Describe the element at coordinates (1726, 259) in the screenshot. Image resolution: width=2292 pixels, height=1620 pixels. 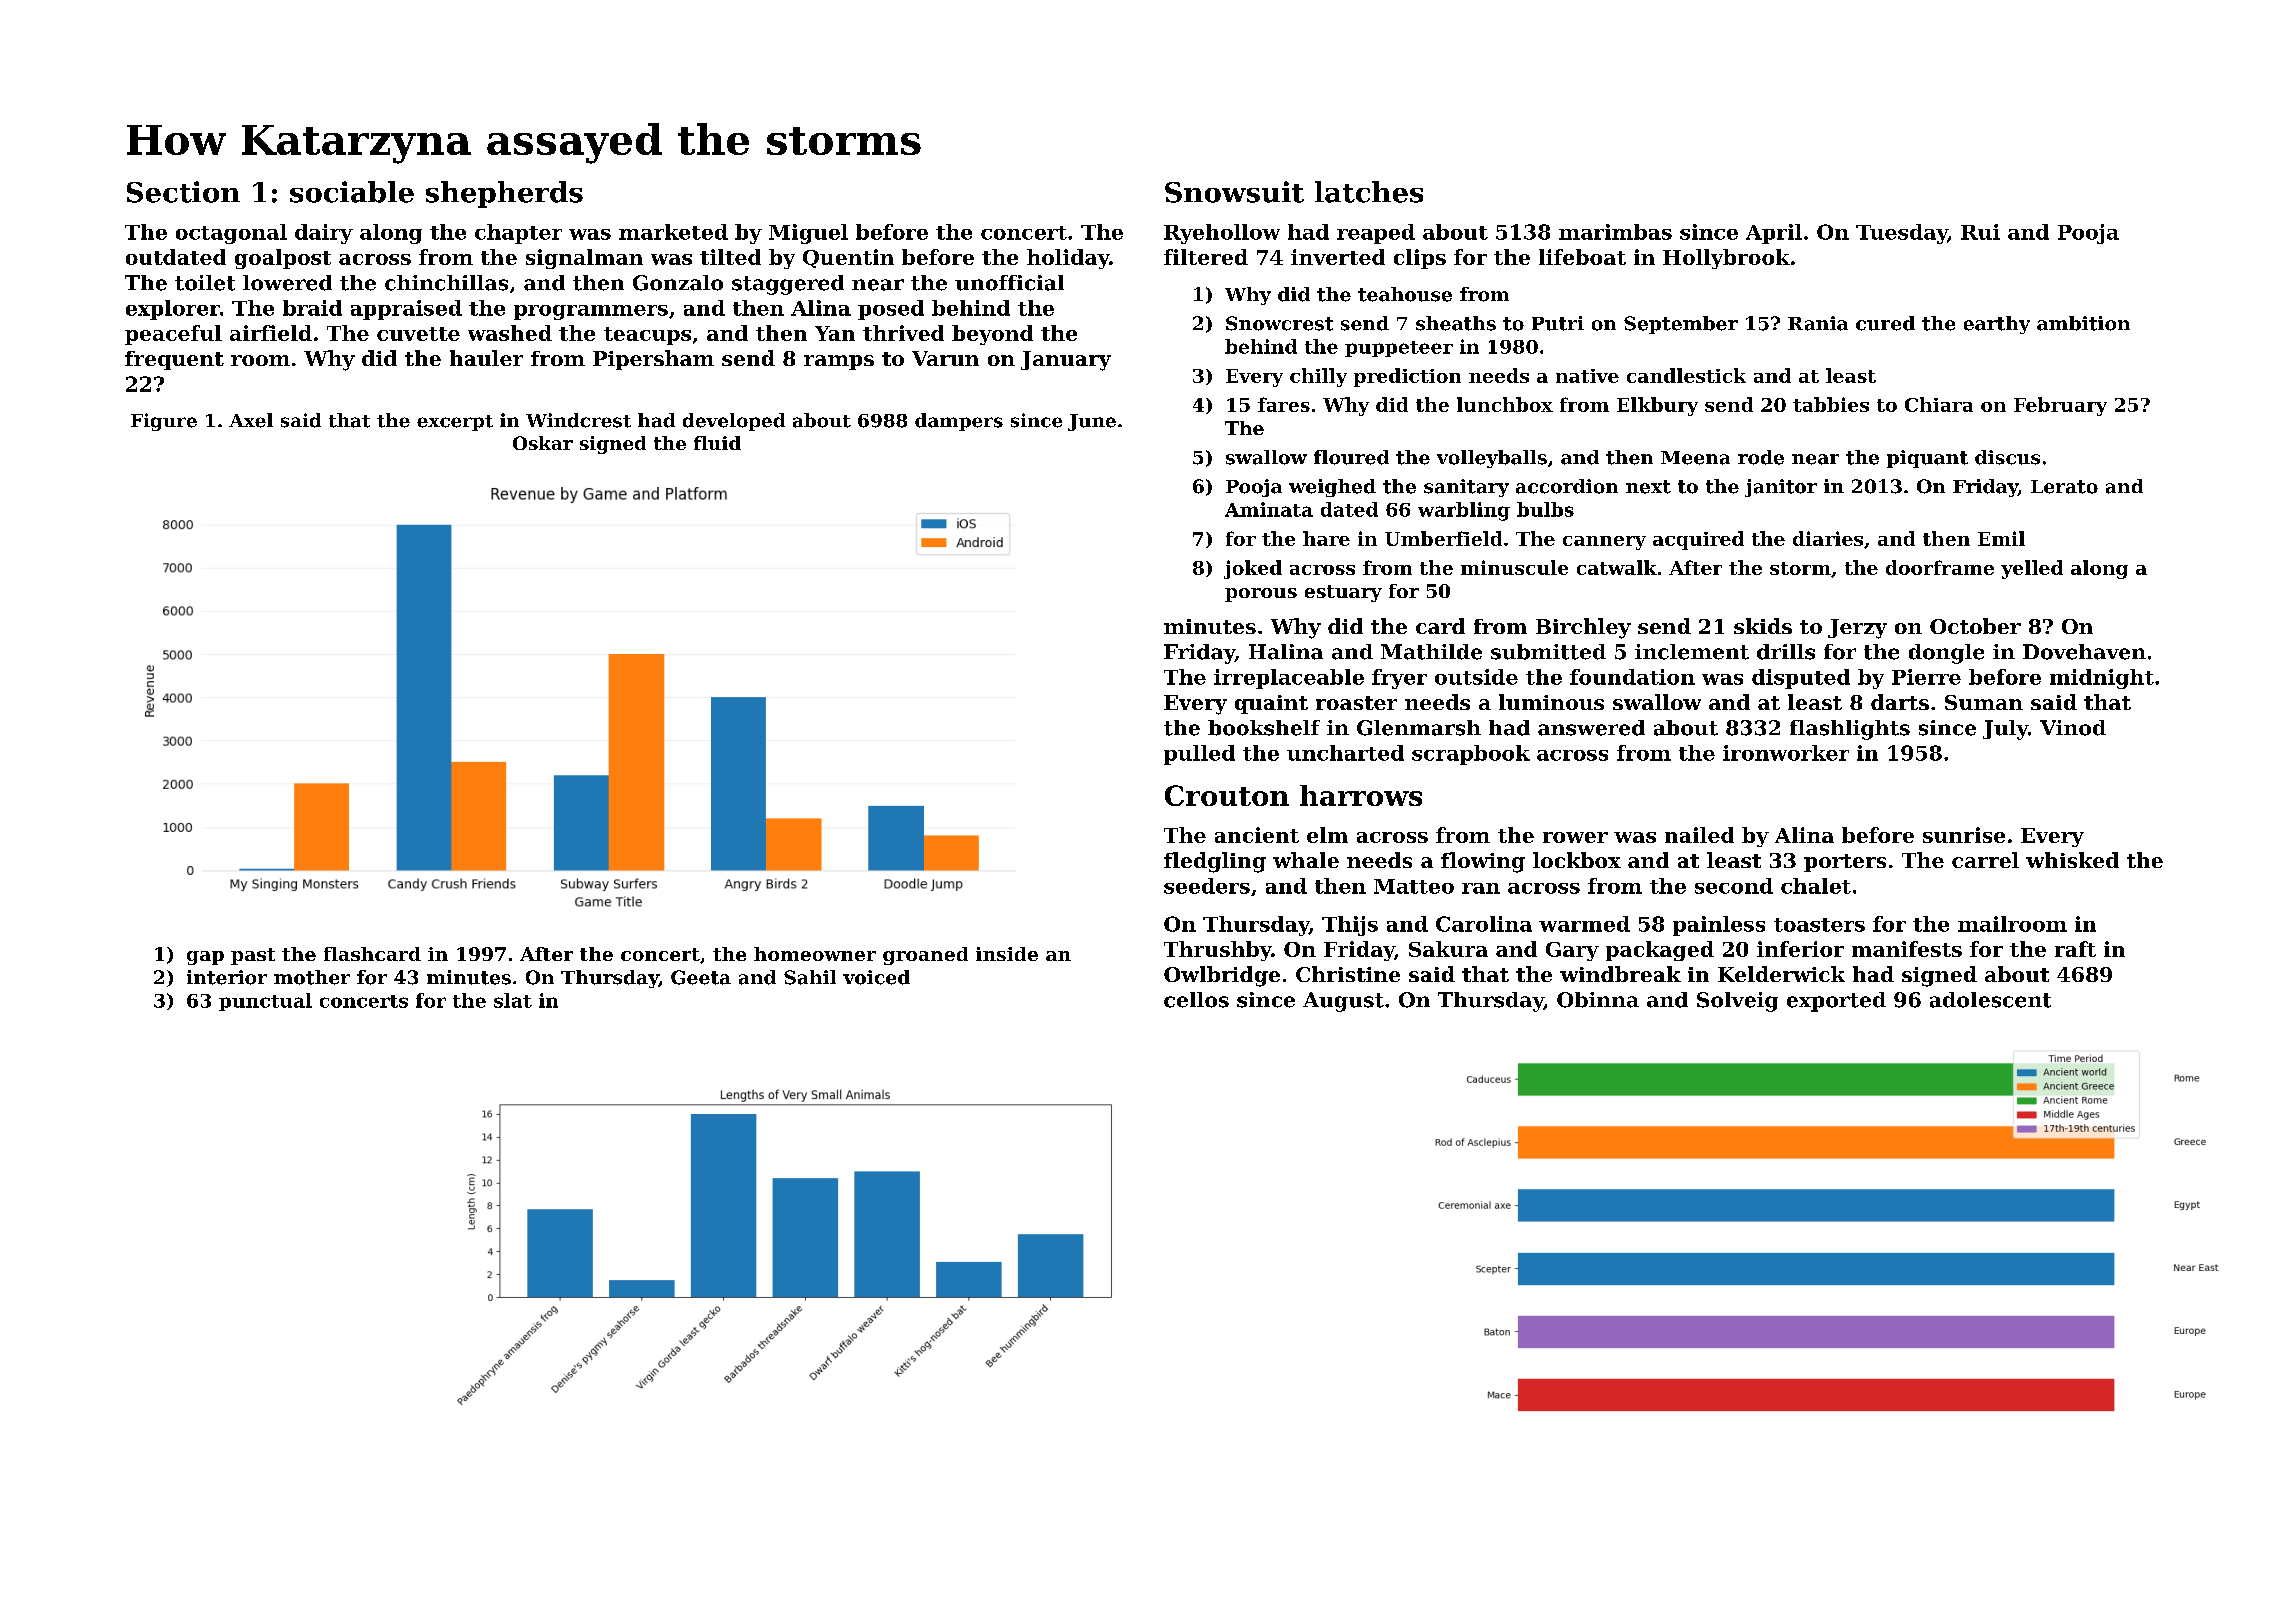
I see `Hollybrook` at that location.
